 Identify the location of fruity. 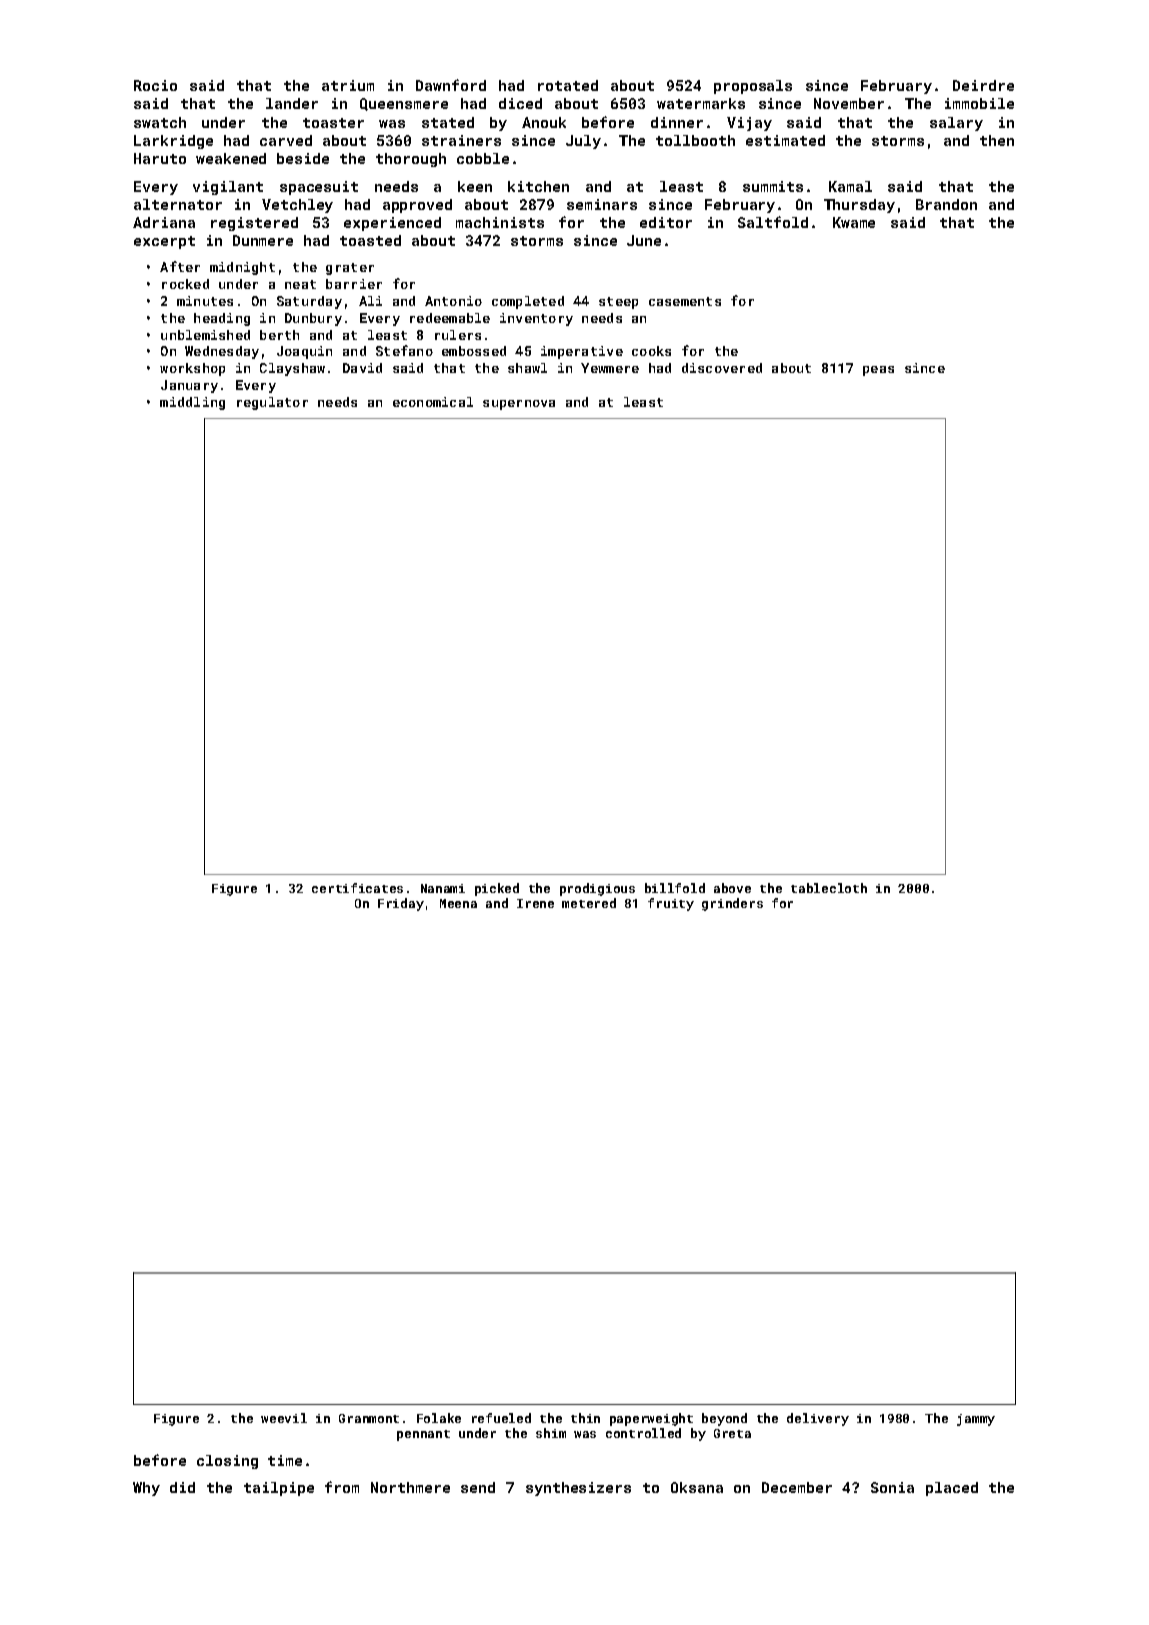
(671, 904).
